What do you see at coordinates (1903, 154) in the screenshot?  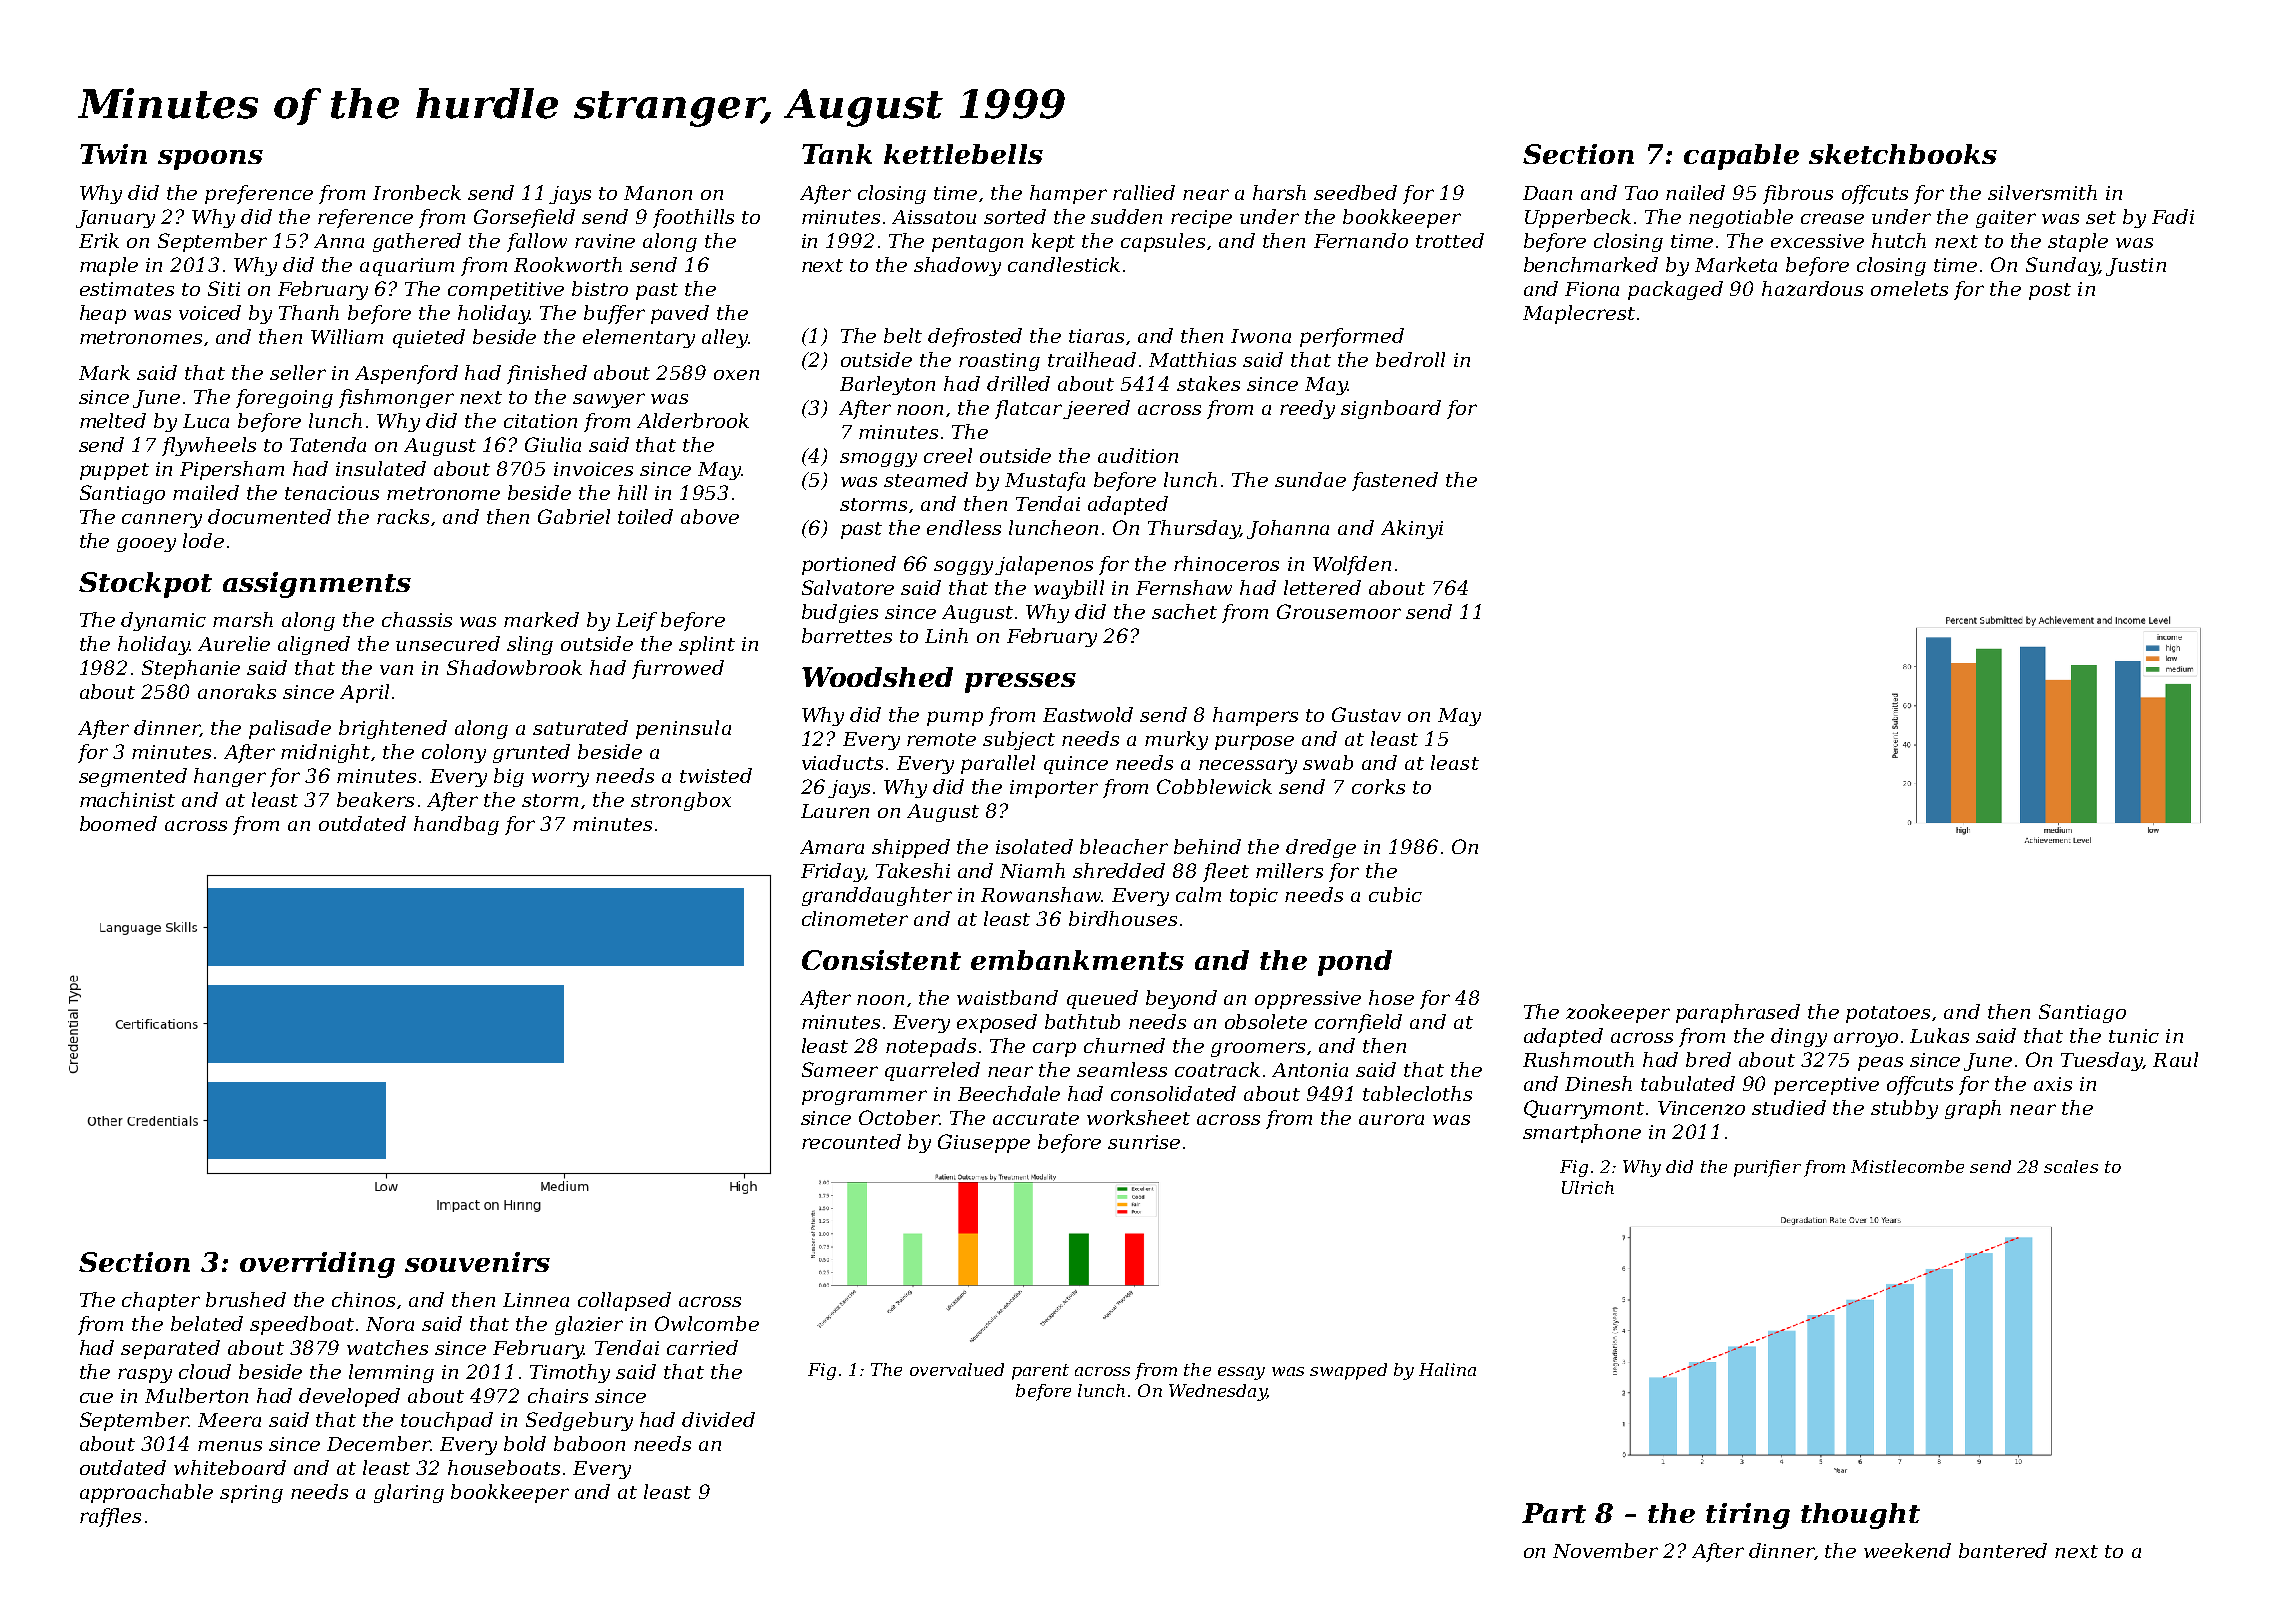 I see `sketchbooks` at bounding box center [1903, 154].
